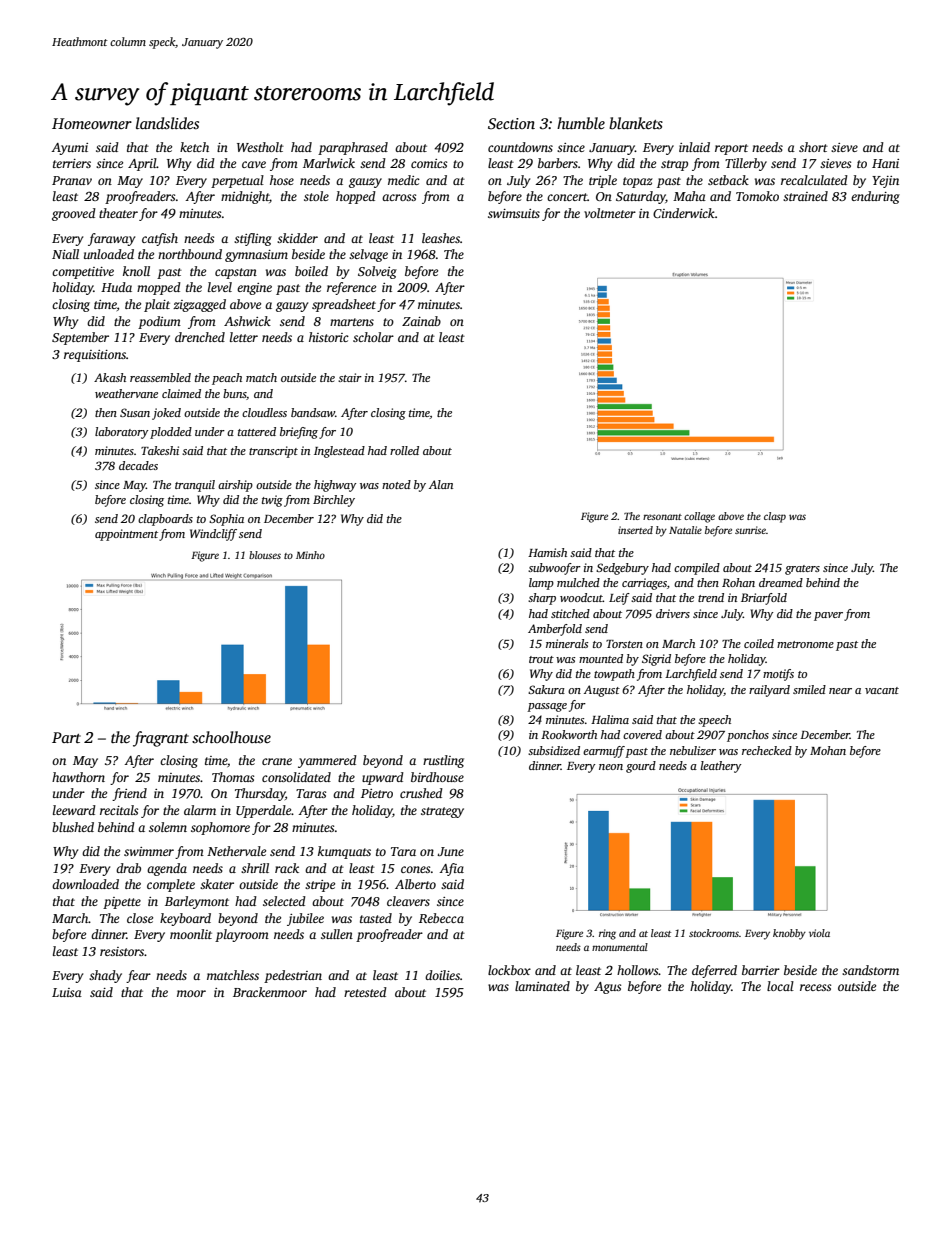 The image size is (952, 1233). Describe the element at coordinates (67, 992) in the screenshot. I see `Luisa` at that location.
